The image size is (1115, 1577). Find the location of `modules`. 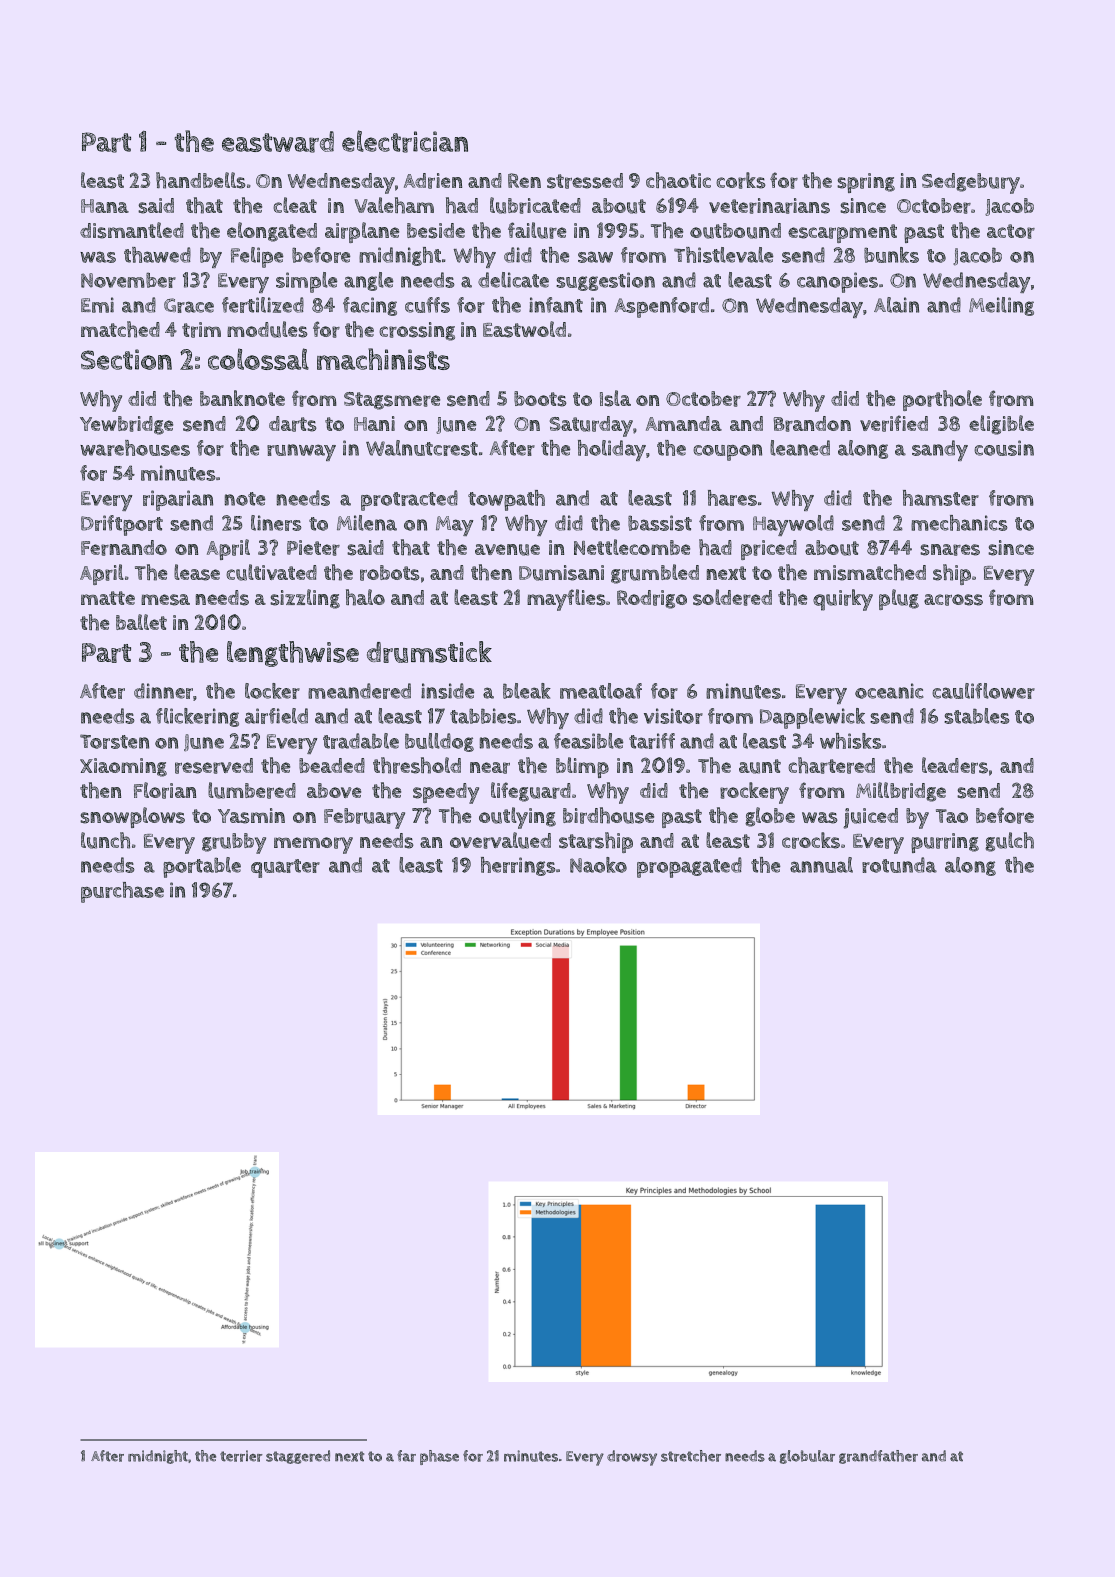

modules is located at coordinates (267, 329).
